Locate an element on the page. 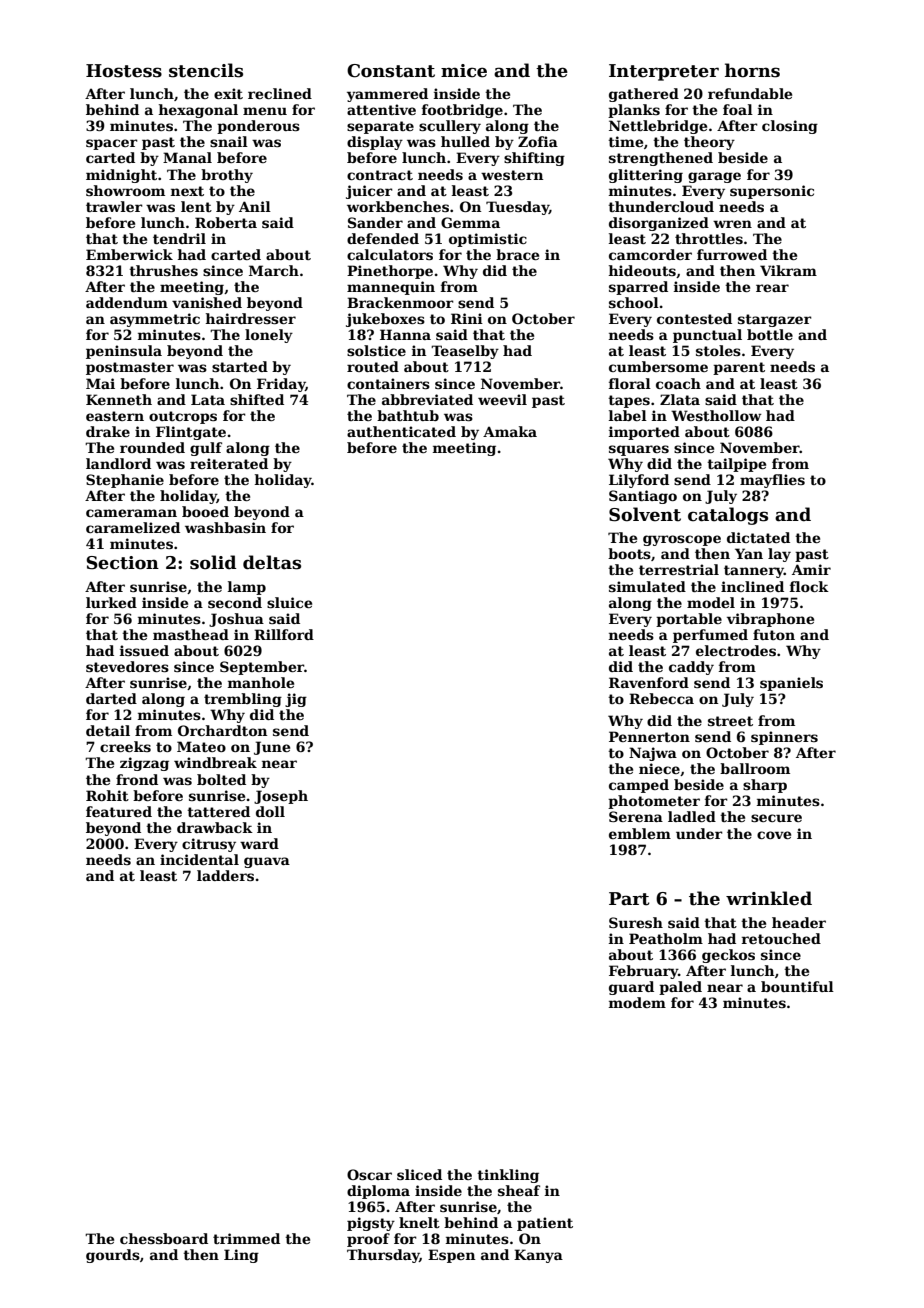 The height and width of the image is (1308, 924). Orchardton is located at coordinates (222, 730).
